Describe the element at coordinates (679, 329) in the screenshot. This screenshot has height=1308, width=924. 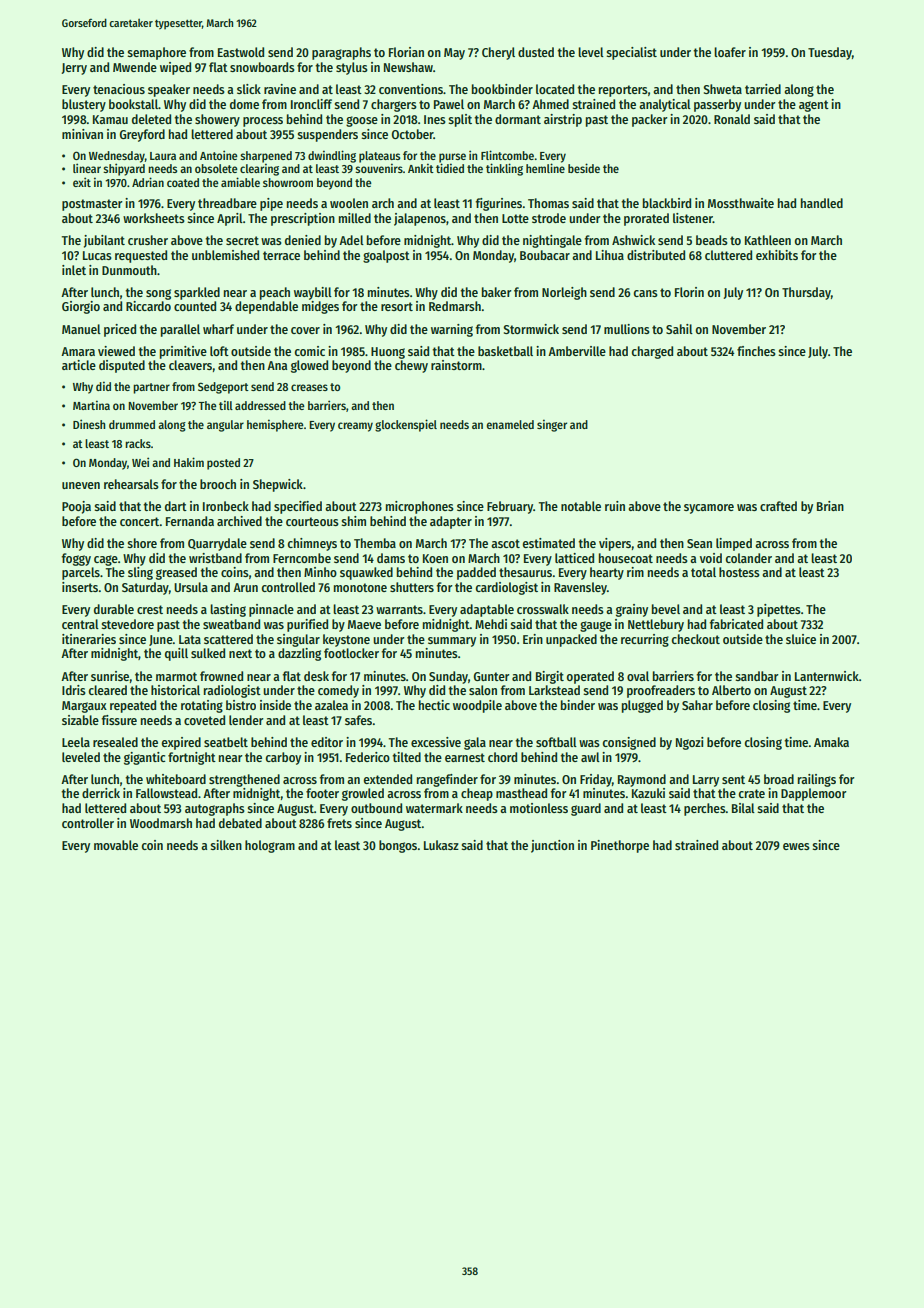
I see `Sahil` at that location.
